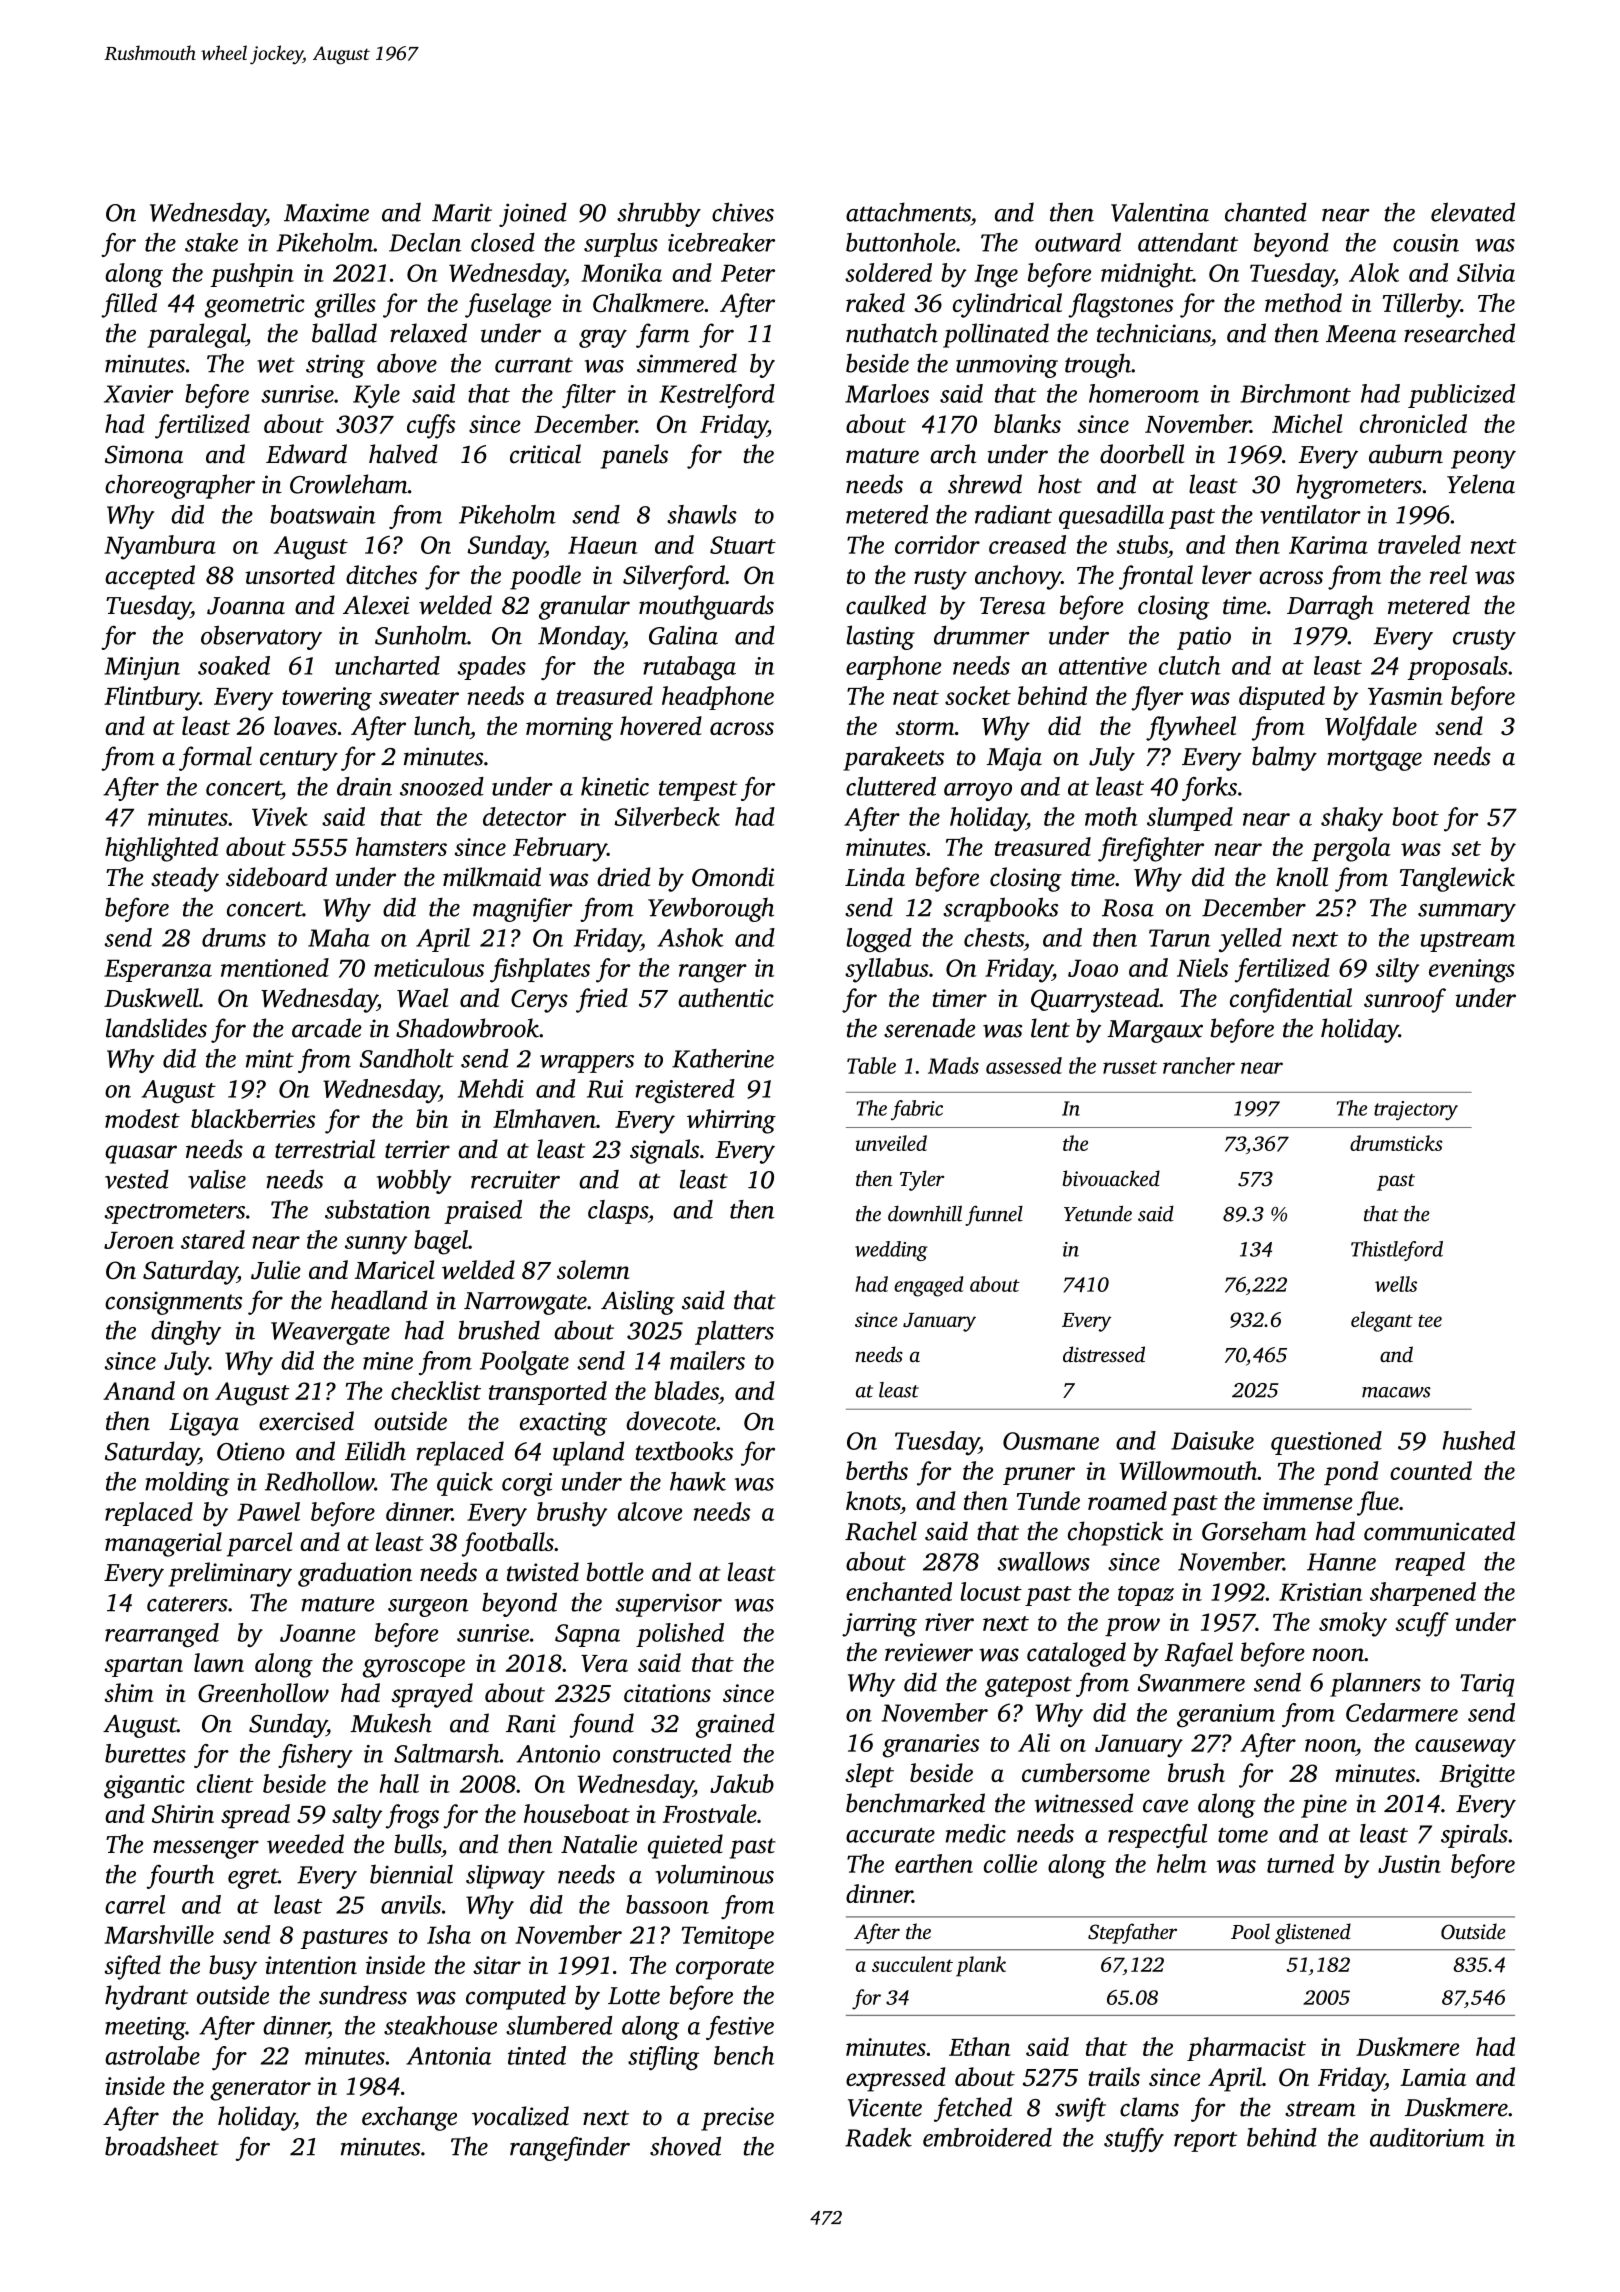 This screenshot has width=1620, height=2292. I want to click on Anand, so click(139, 1390).
